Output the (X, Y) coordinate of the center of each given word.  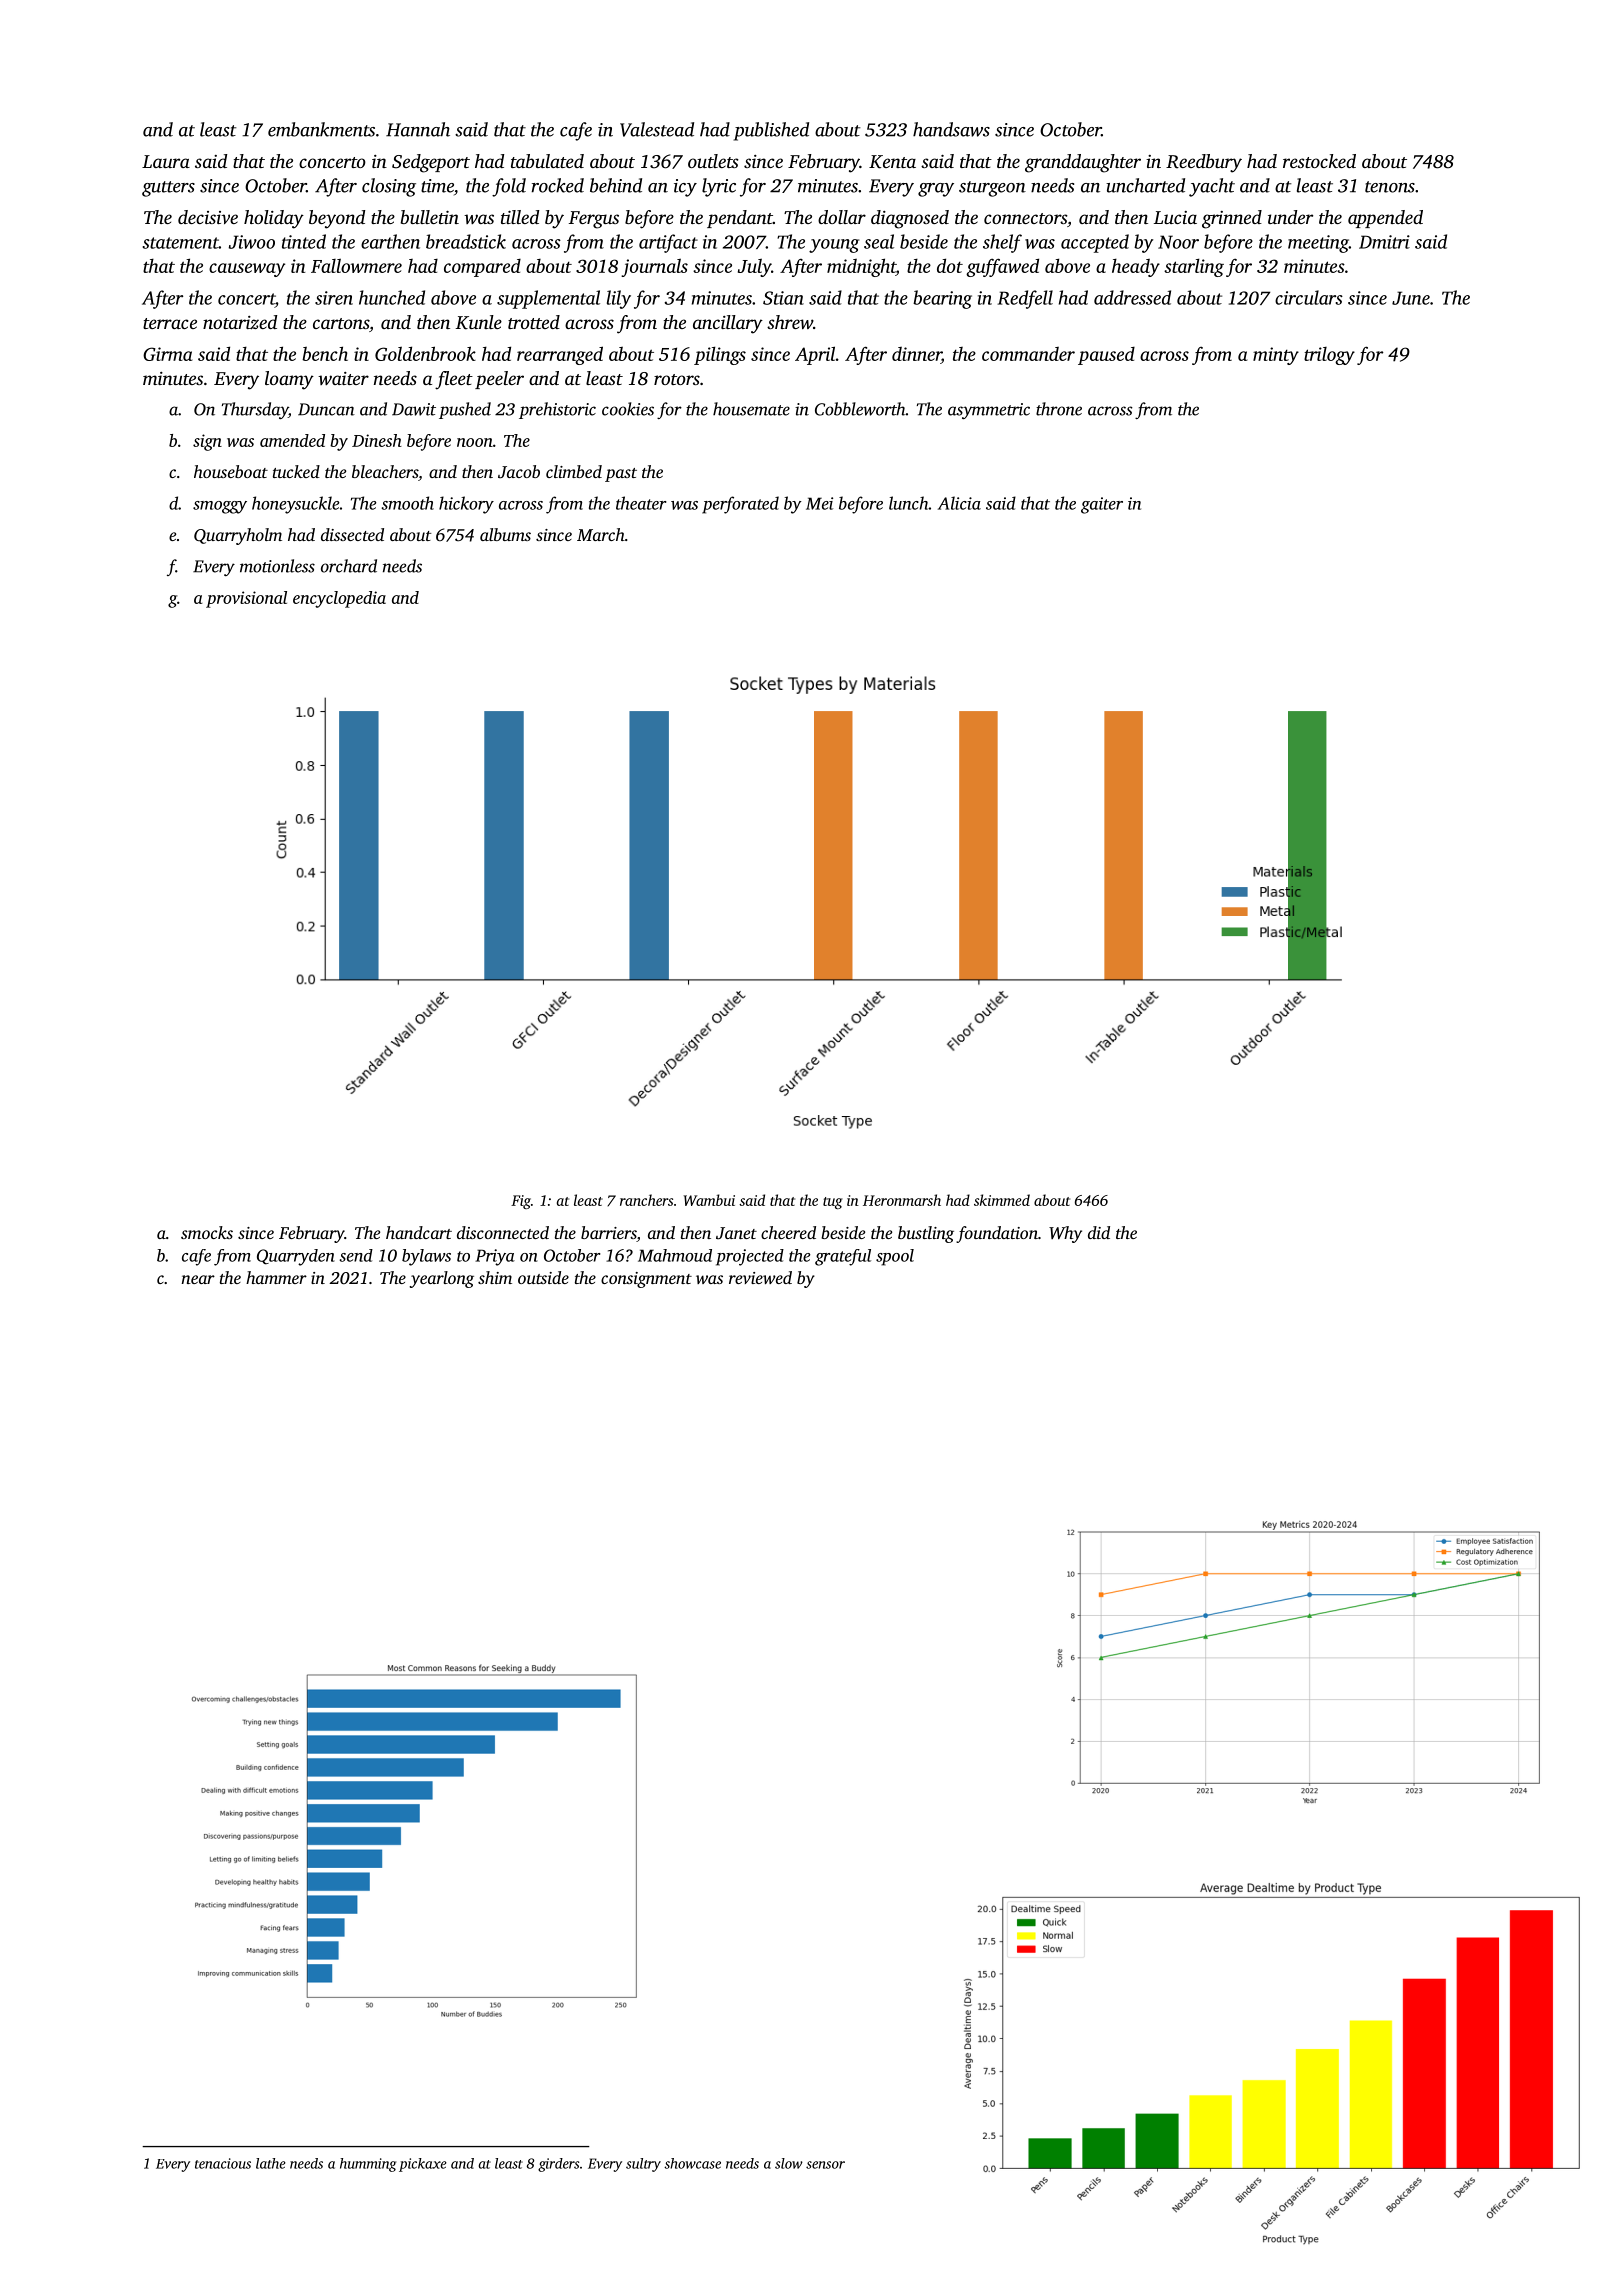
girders (558, 2165)
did (1099, 1232)
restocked (1319, 161)
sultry (643, 2165)
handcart (419, 1232)
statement (181, 243)
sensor (825, 2165)
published (771, 131)
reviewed (760, 1277)
